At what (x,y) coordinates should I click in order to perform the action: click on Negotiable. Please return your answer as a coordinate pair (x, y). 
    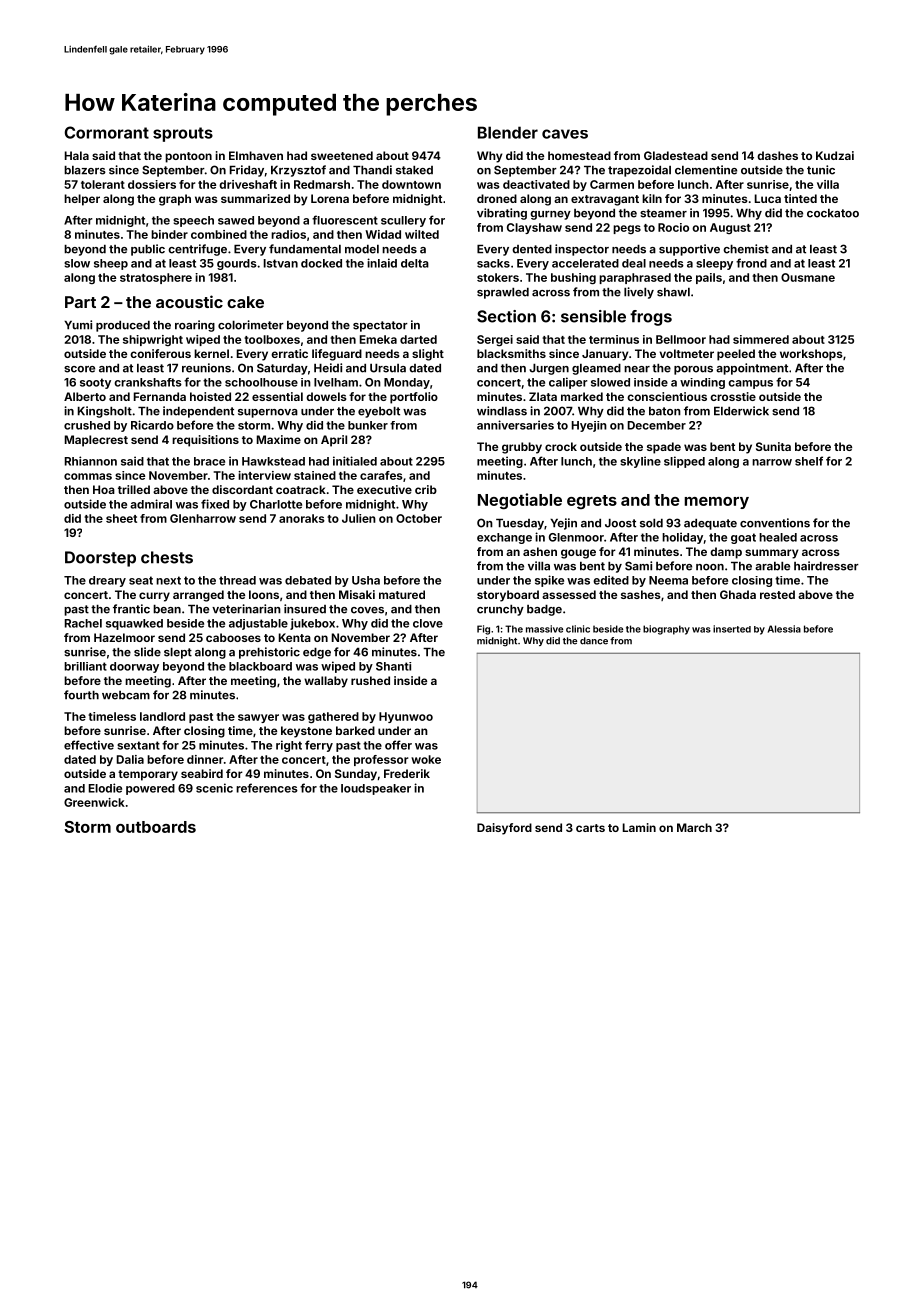
    Looking at the image, I should click on (520, 501).
